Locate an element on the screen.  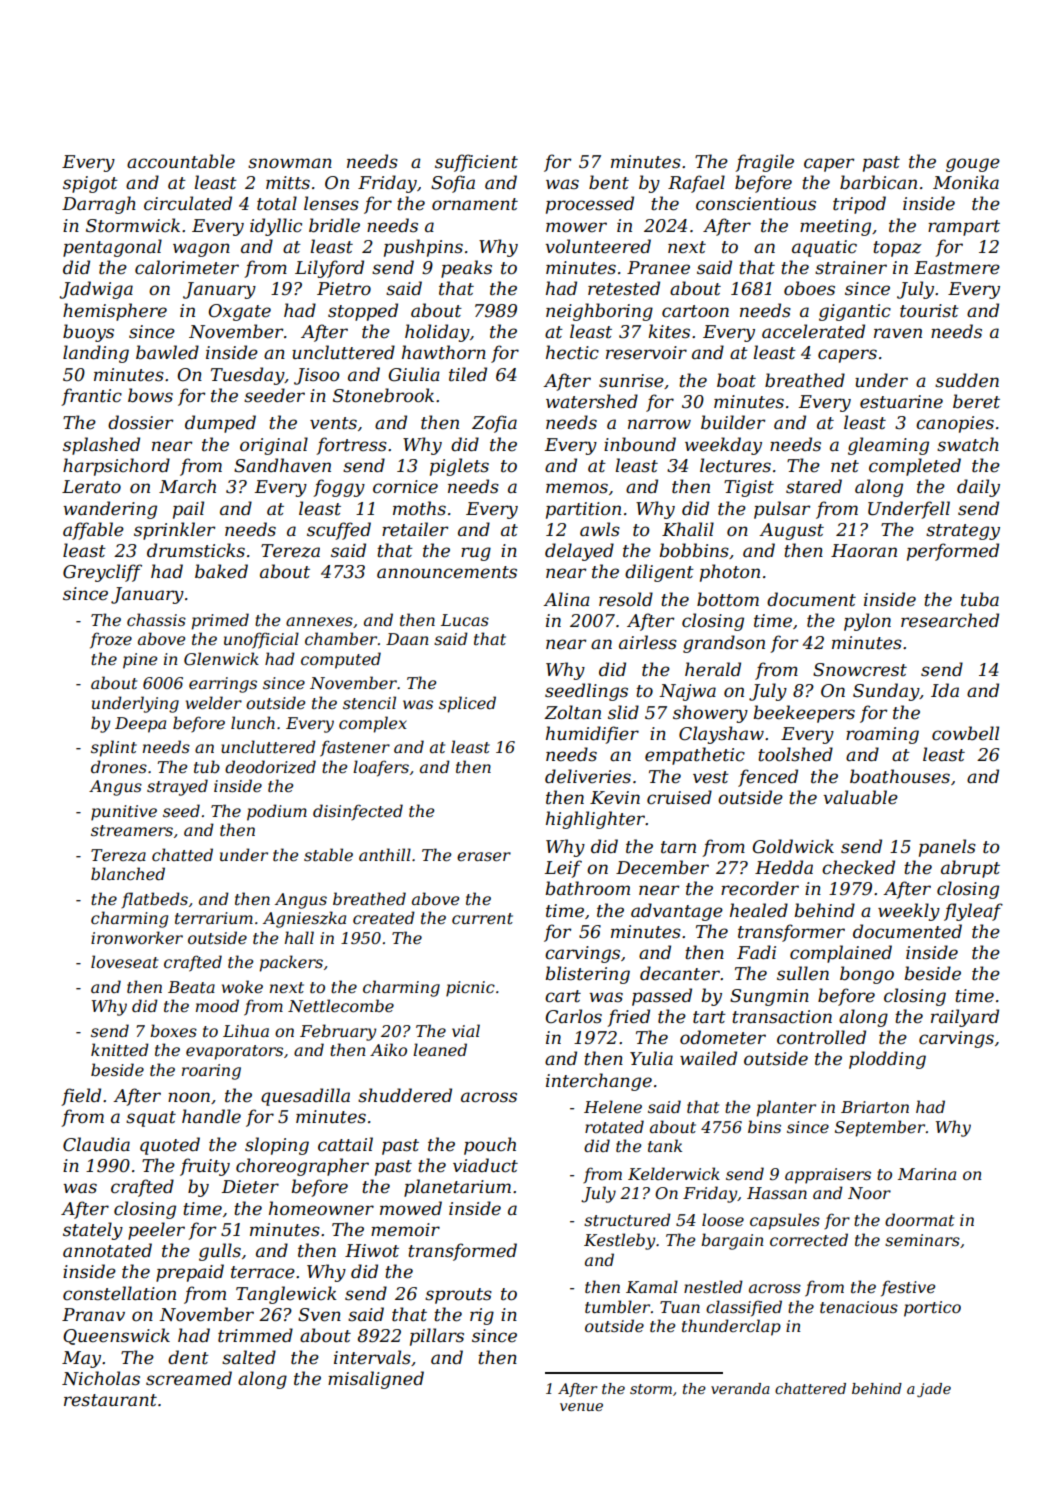
sudden is located at coordinates (967, 380).
